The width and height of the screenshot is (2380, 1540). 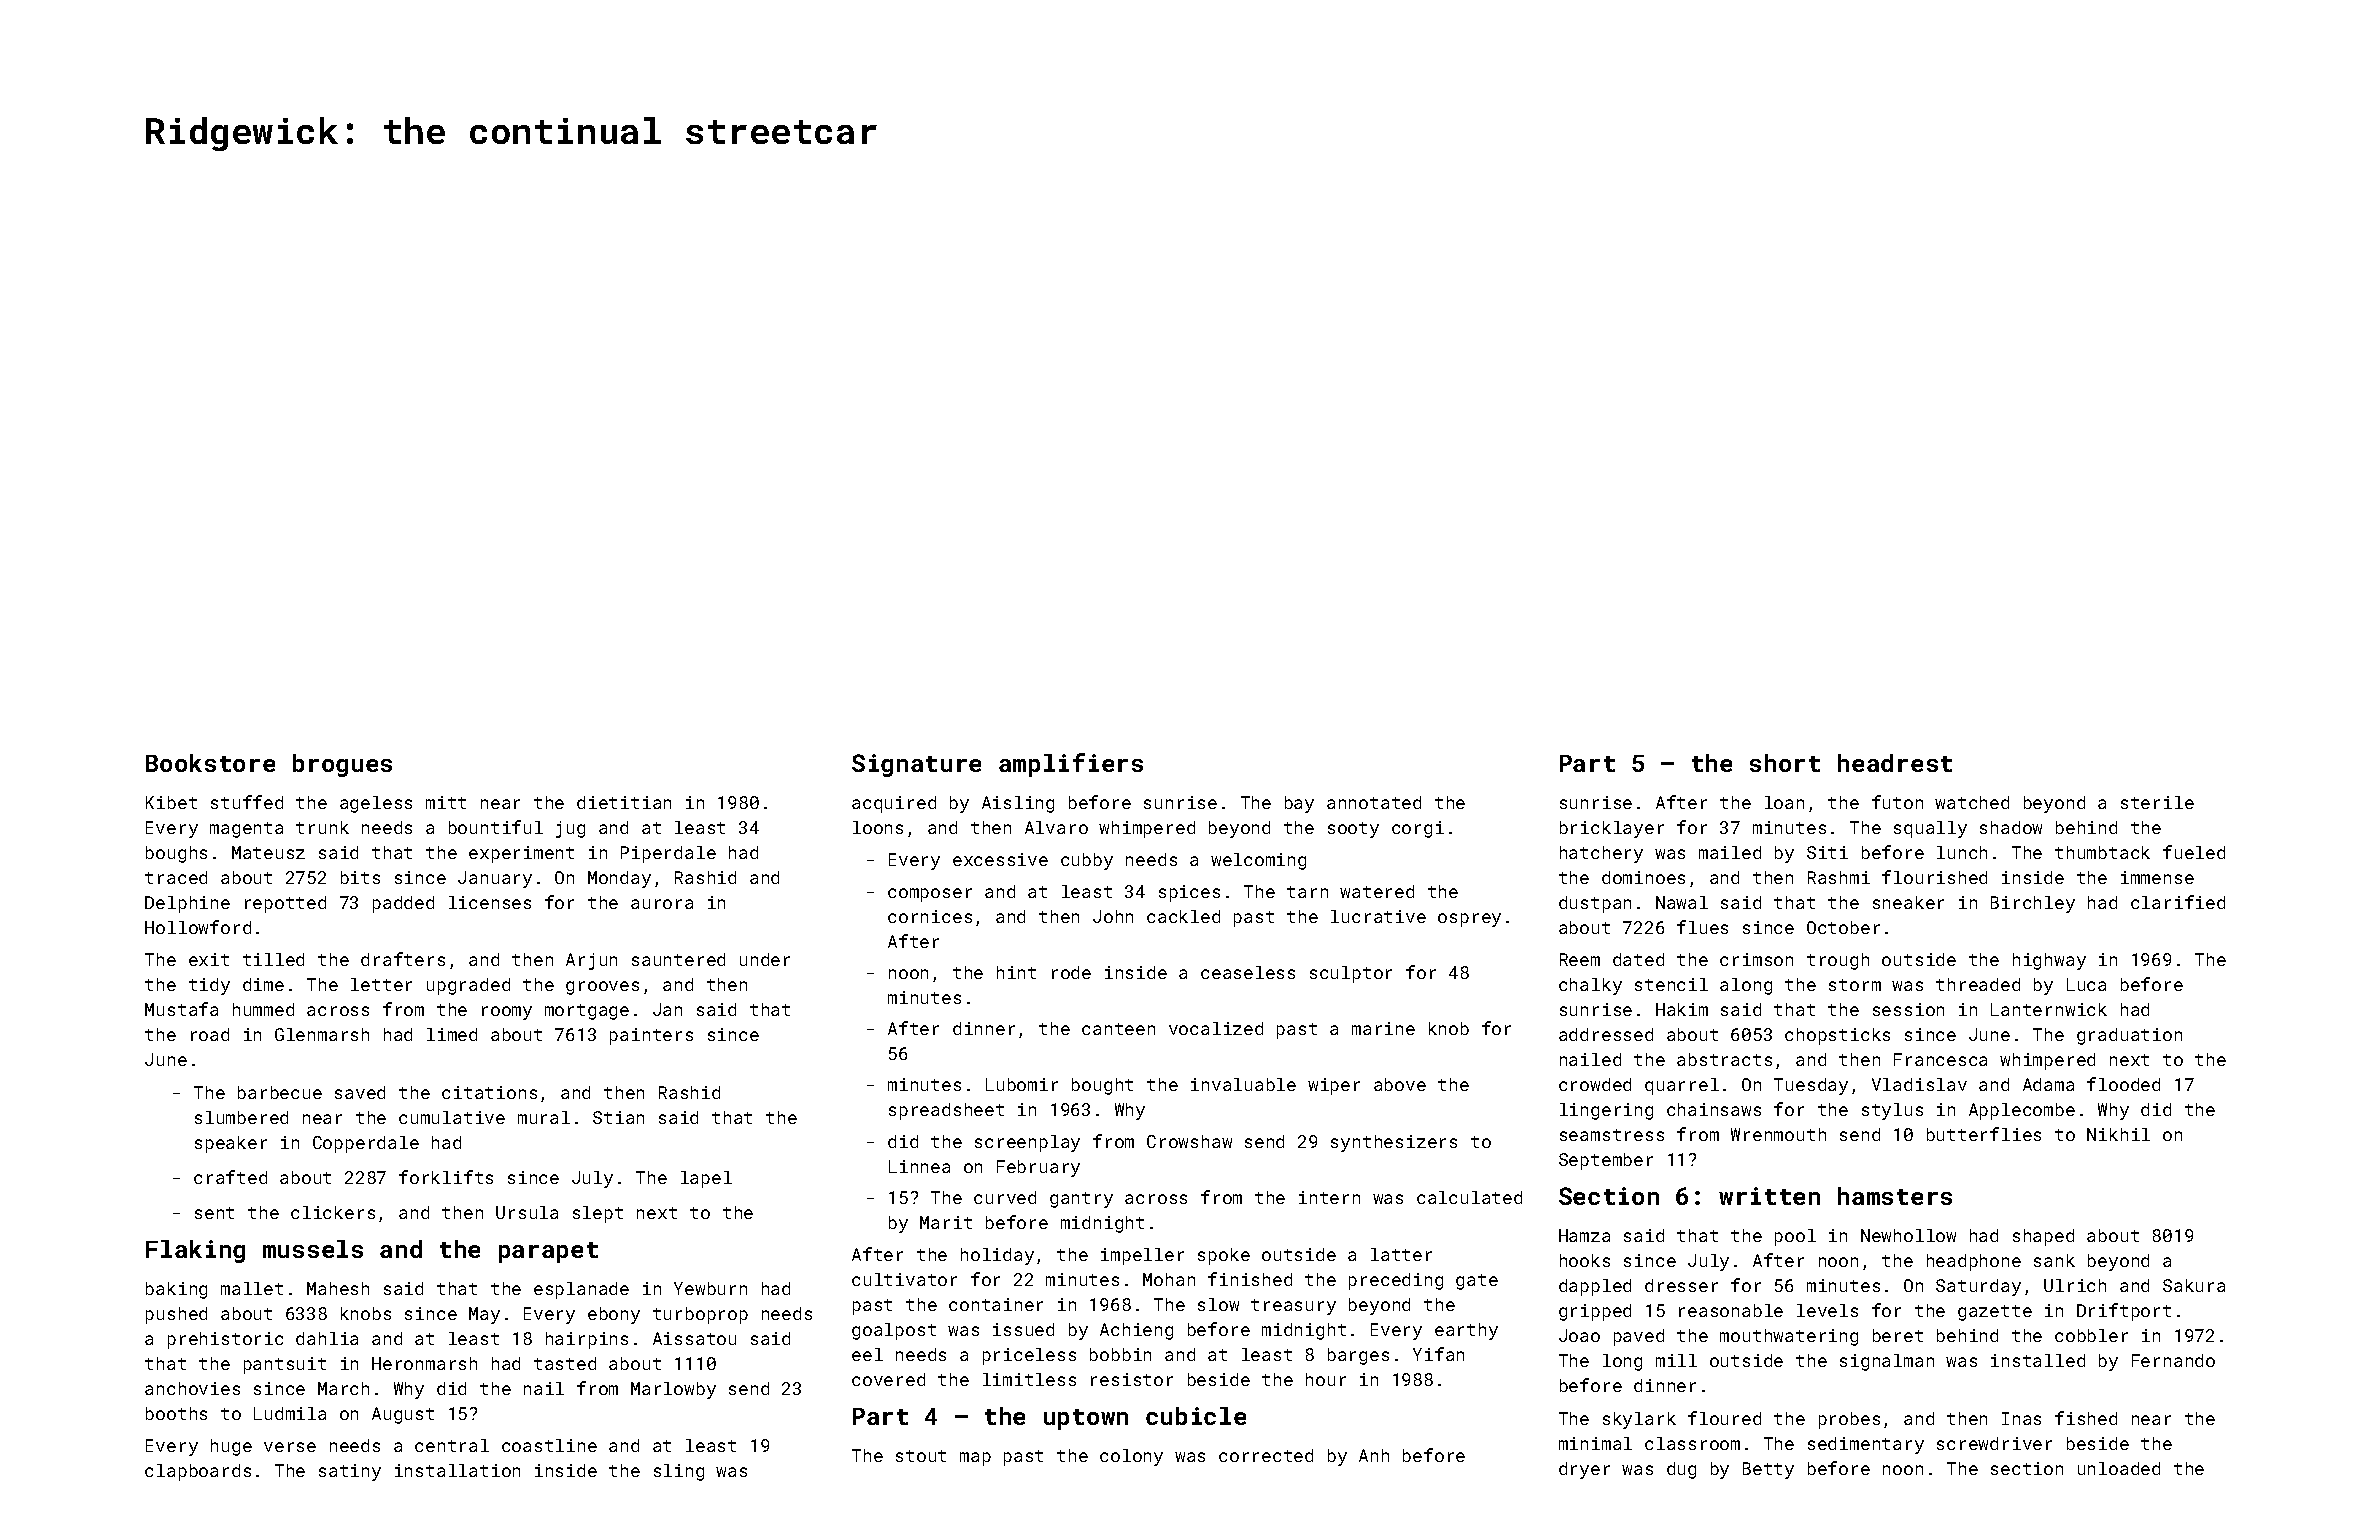 What do you see at coordinates (2129, 1036) in the screenshot?
I see `graduation` at bounding box center [2129, 1036].
